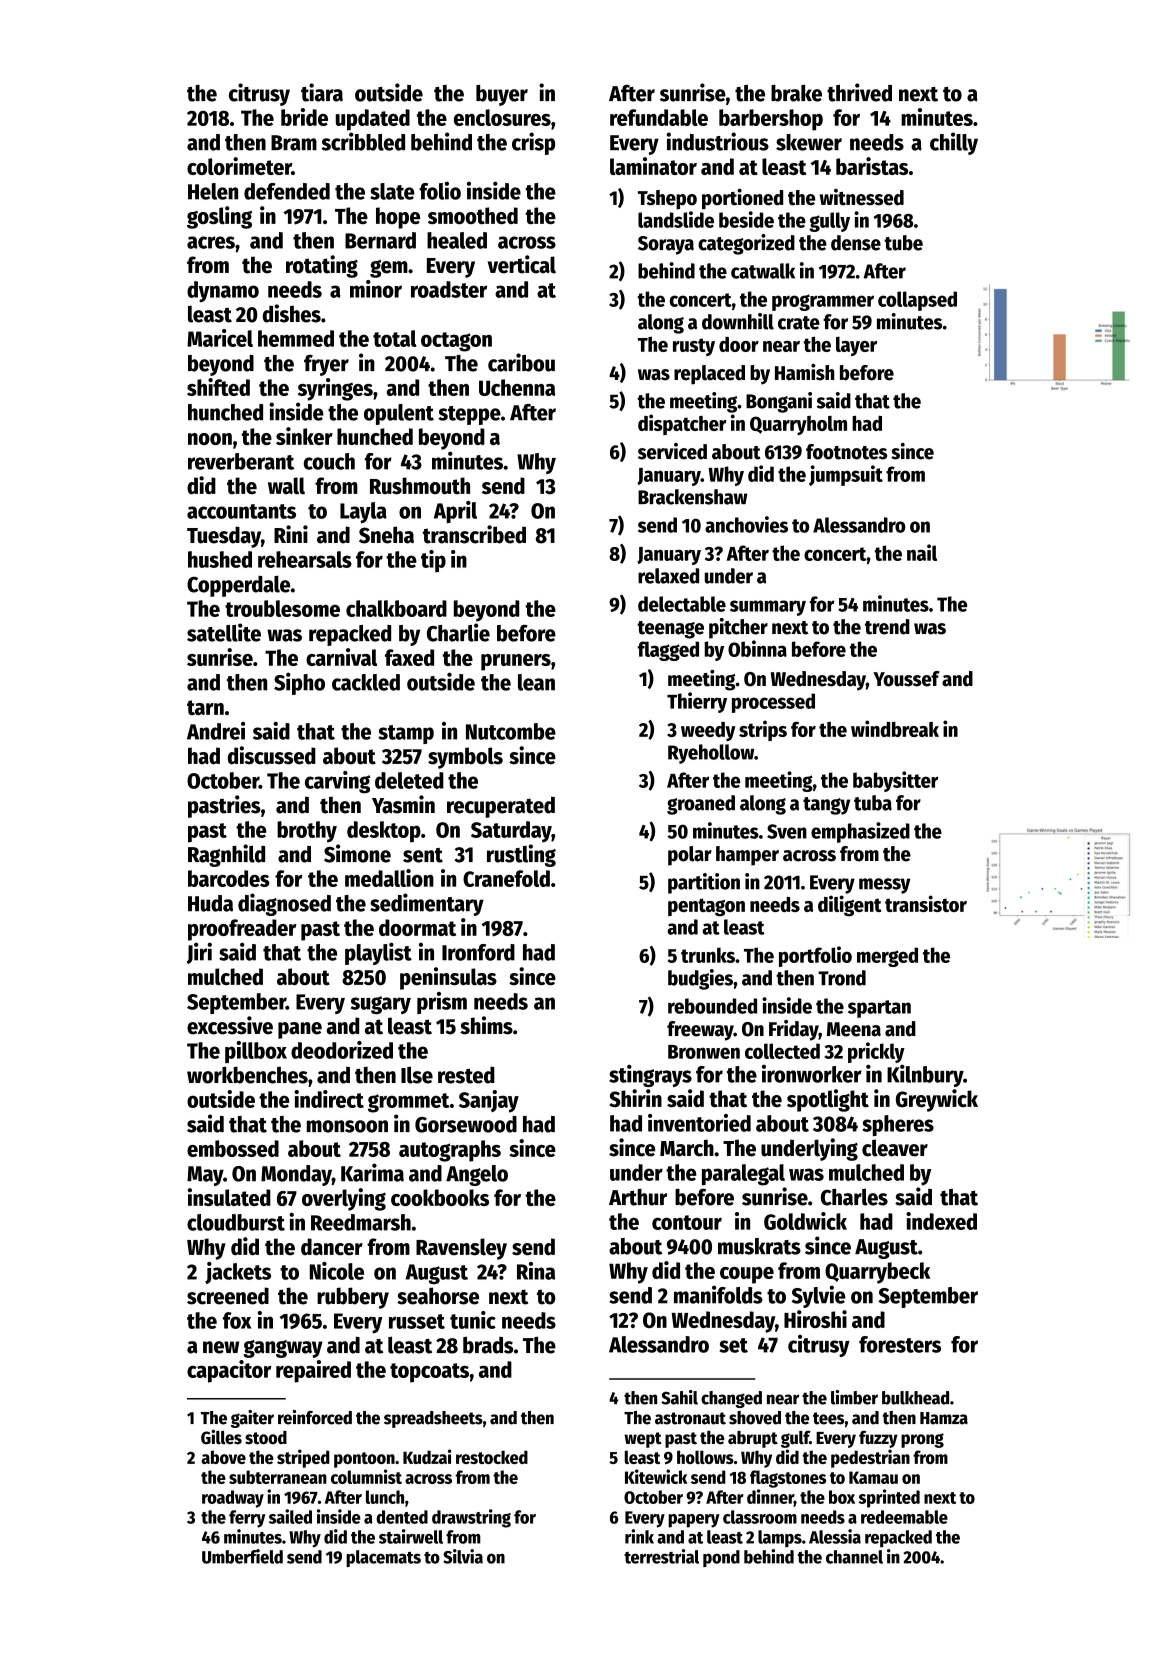 The image size is (1165, 1654). What do you see at coordinates (900, 1344) in the screenshot?
I see `foresters` at bounding box center [900, 1344].
